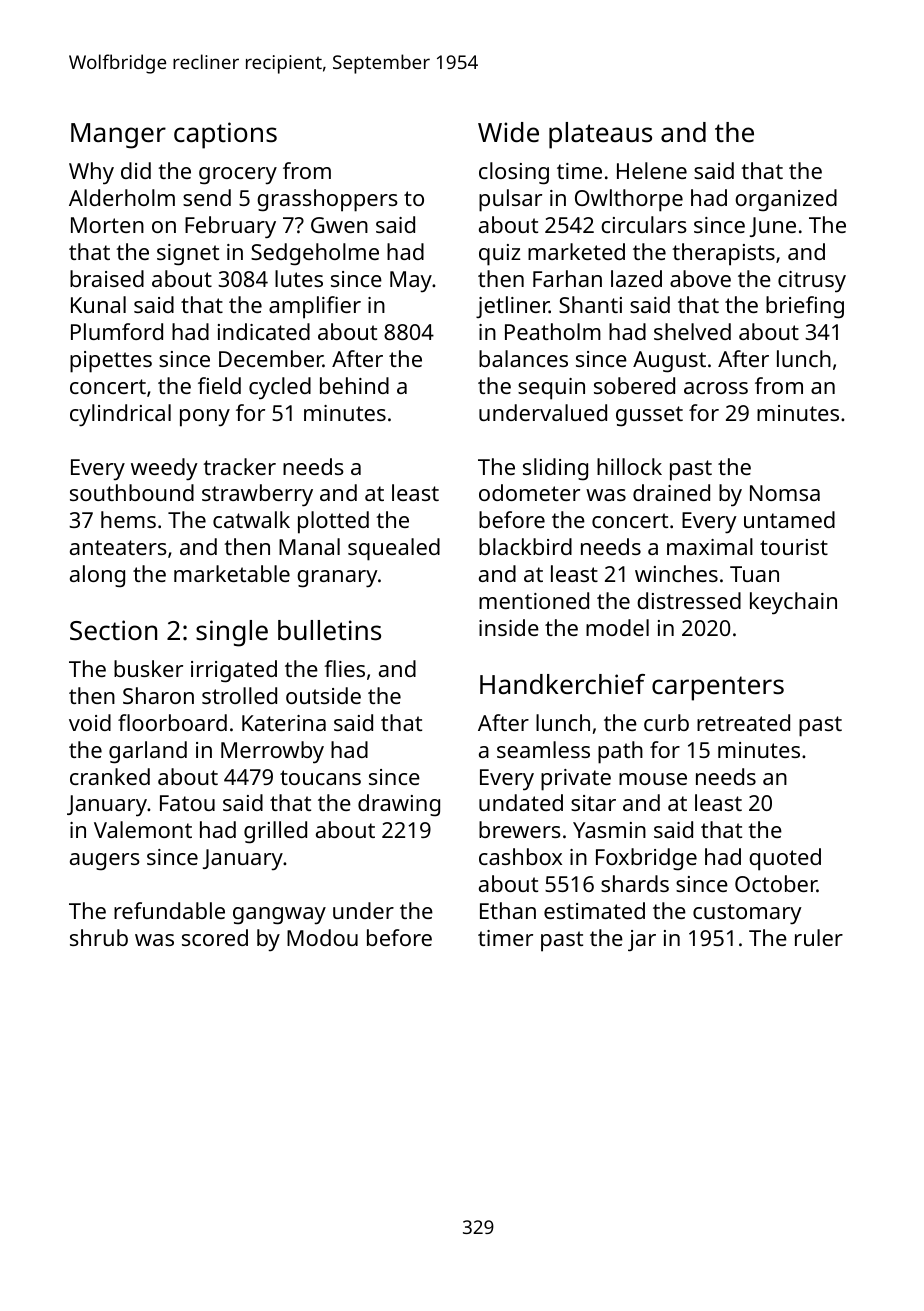 Image resolution: width=924 pixels, height=1311 pixels. I want to click on May, so click(411, 281).
